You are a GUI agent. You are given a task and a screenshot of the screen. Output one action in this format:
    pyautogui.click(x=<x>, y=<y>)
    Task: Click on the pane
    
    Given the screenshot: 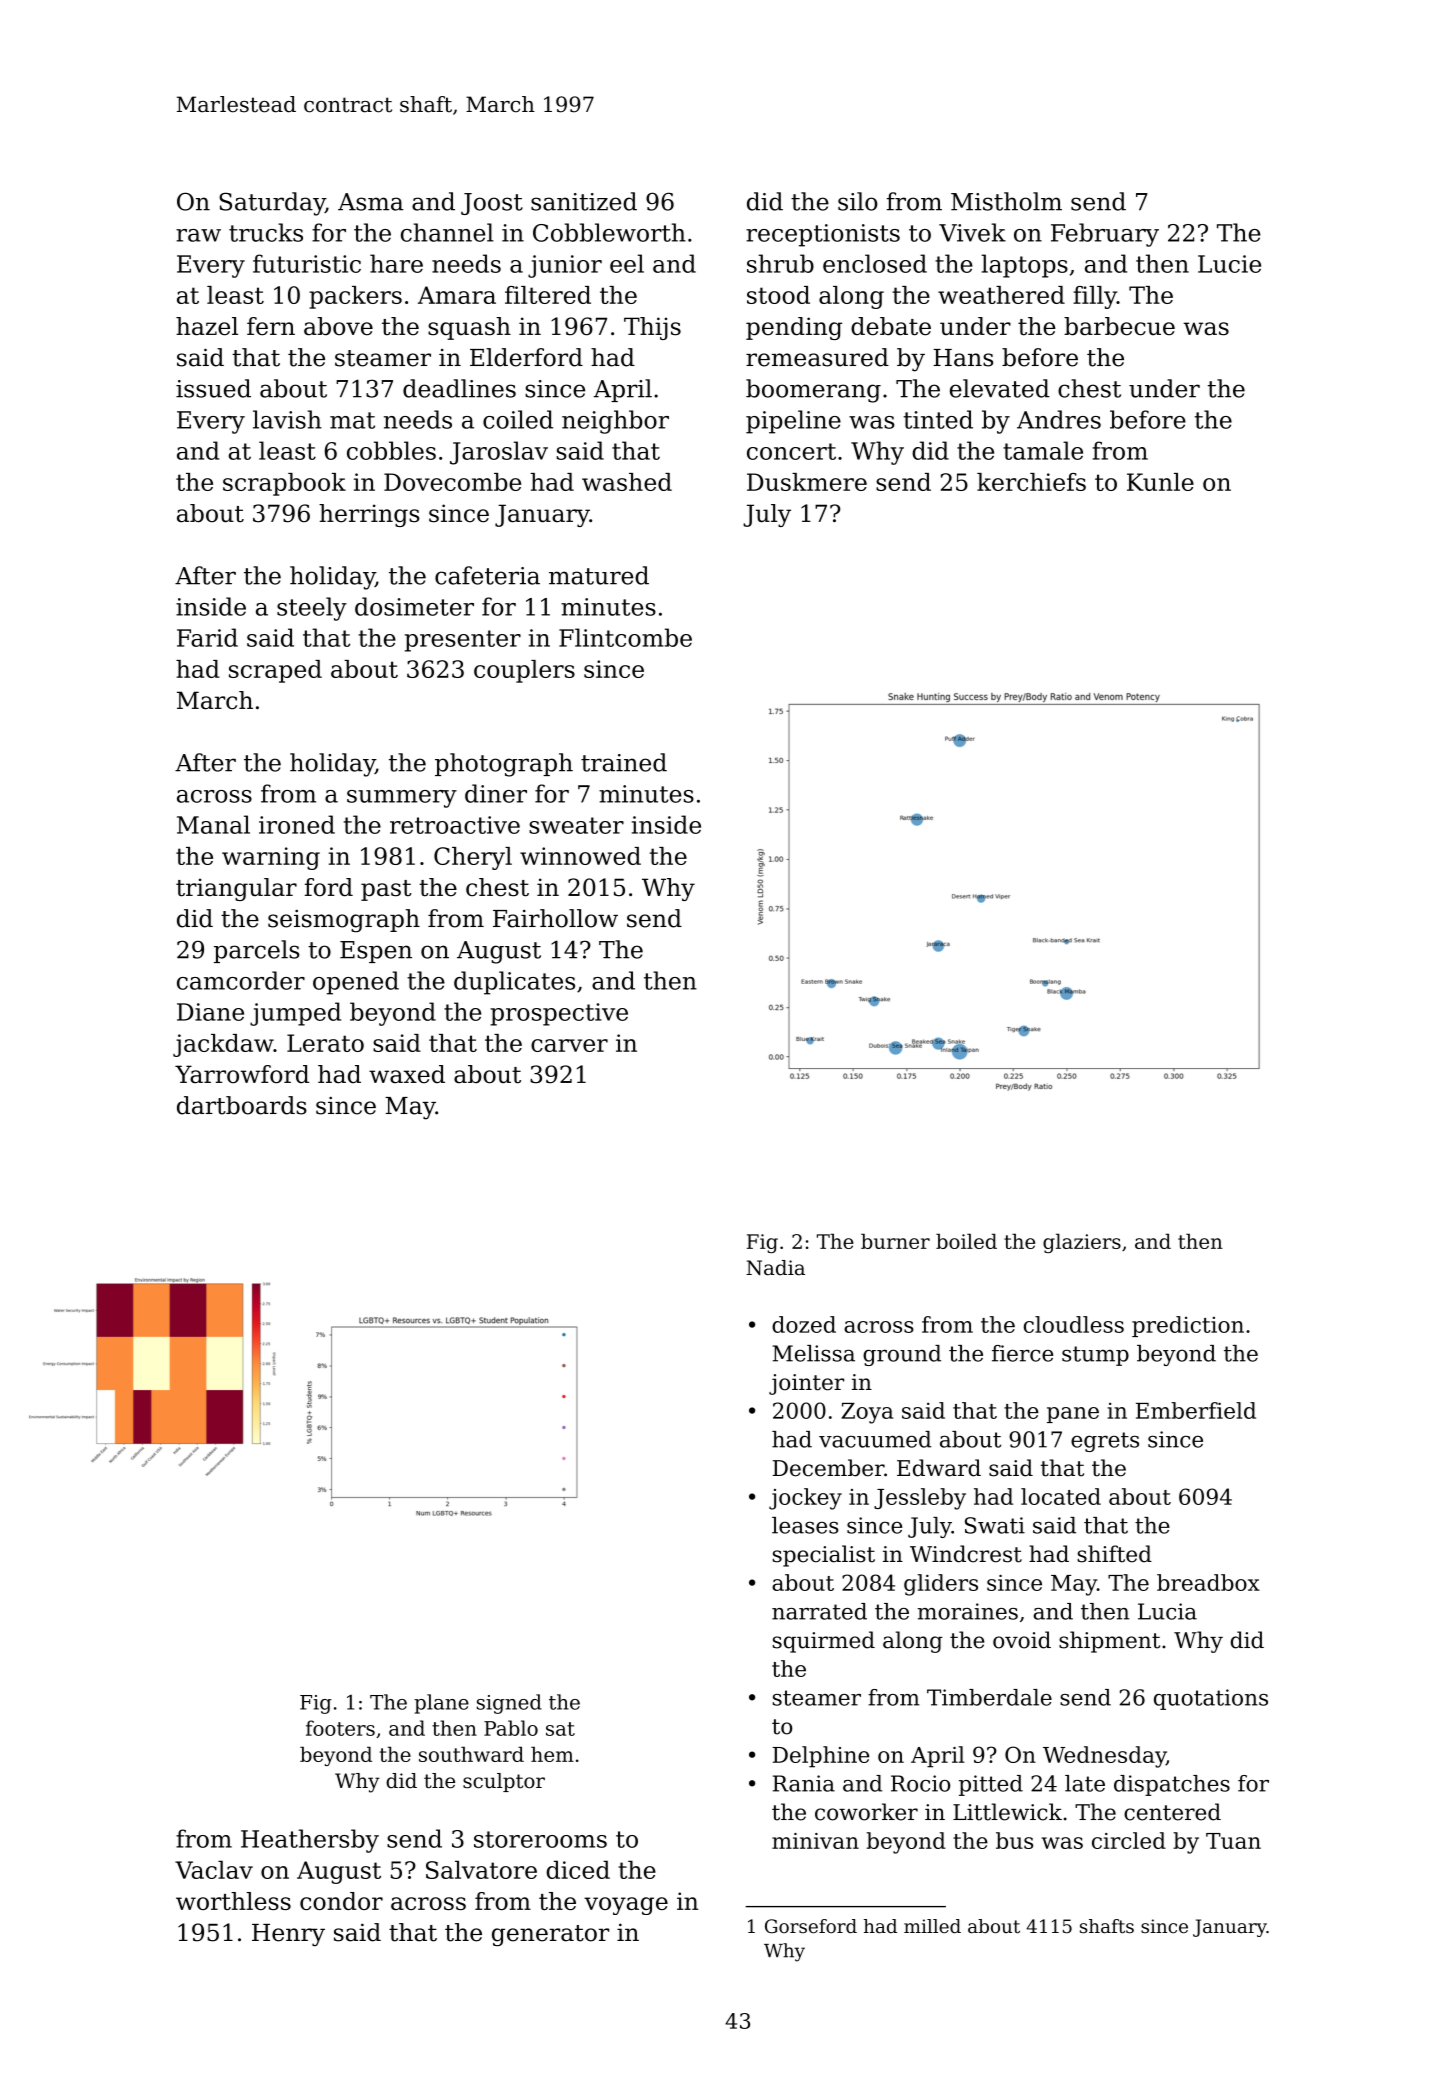 What is the action you would take?
    pyautogui.click(x=1073, y=1415)
